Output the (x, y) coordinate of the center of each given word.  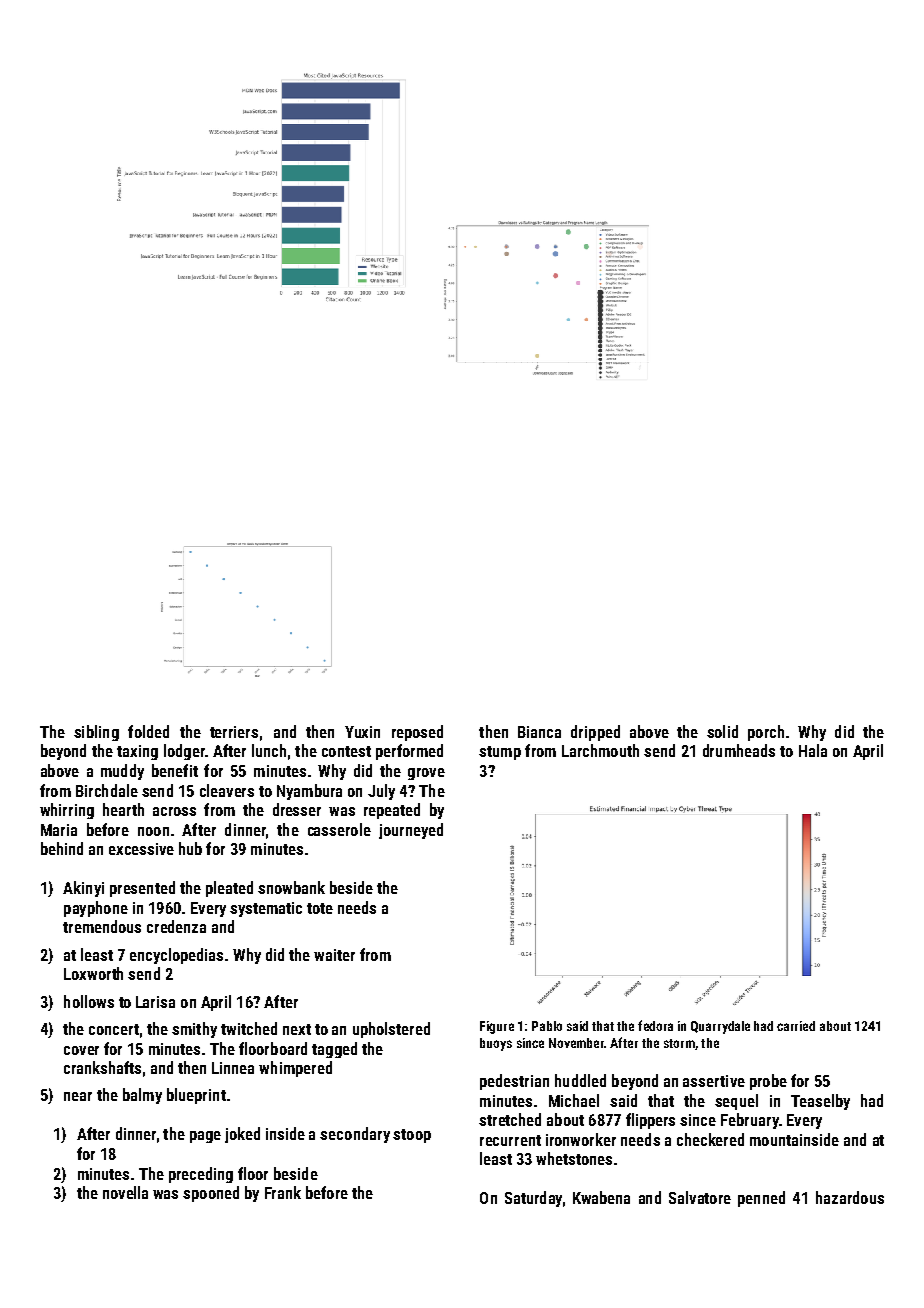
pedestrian (514, 1082)
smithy (194, 1030)
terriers (234, 732)
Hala (813, 750)
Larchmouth (600, 750)
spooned (211, 1194)
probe (768, 1082)
